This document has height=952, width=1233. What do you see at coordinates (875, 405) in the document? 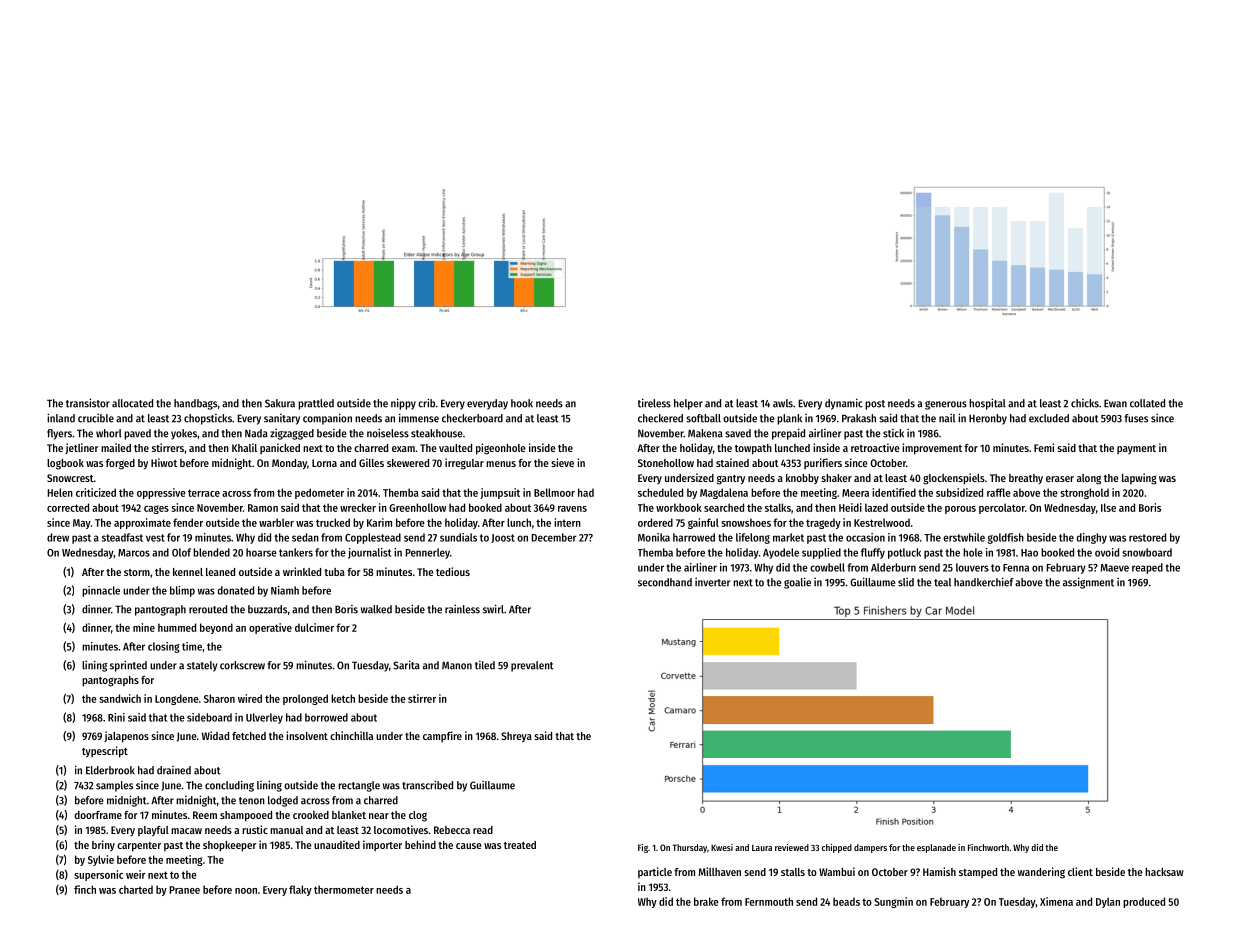
I see `post` at bounding box center [875, 405].
